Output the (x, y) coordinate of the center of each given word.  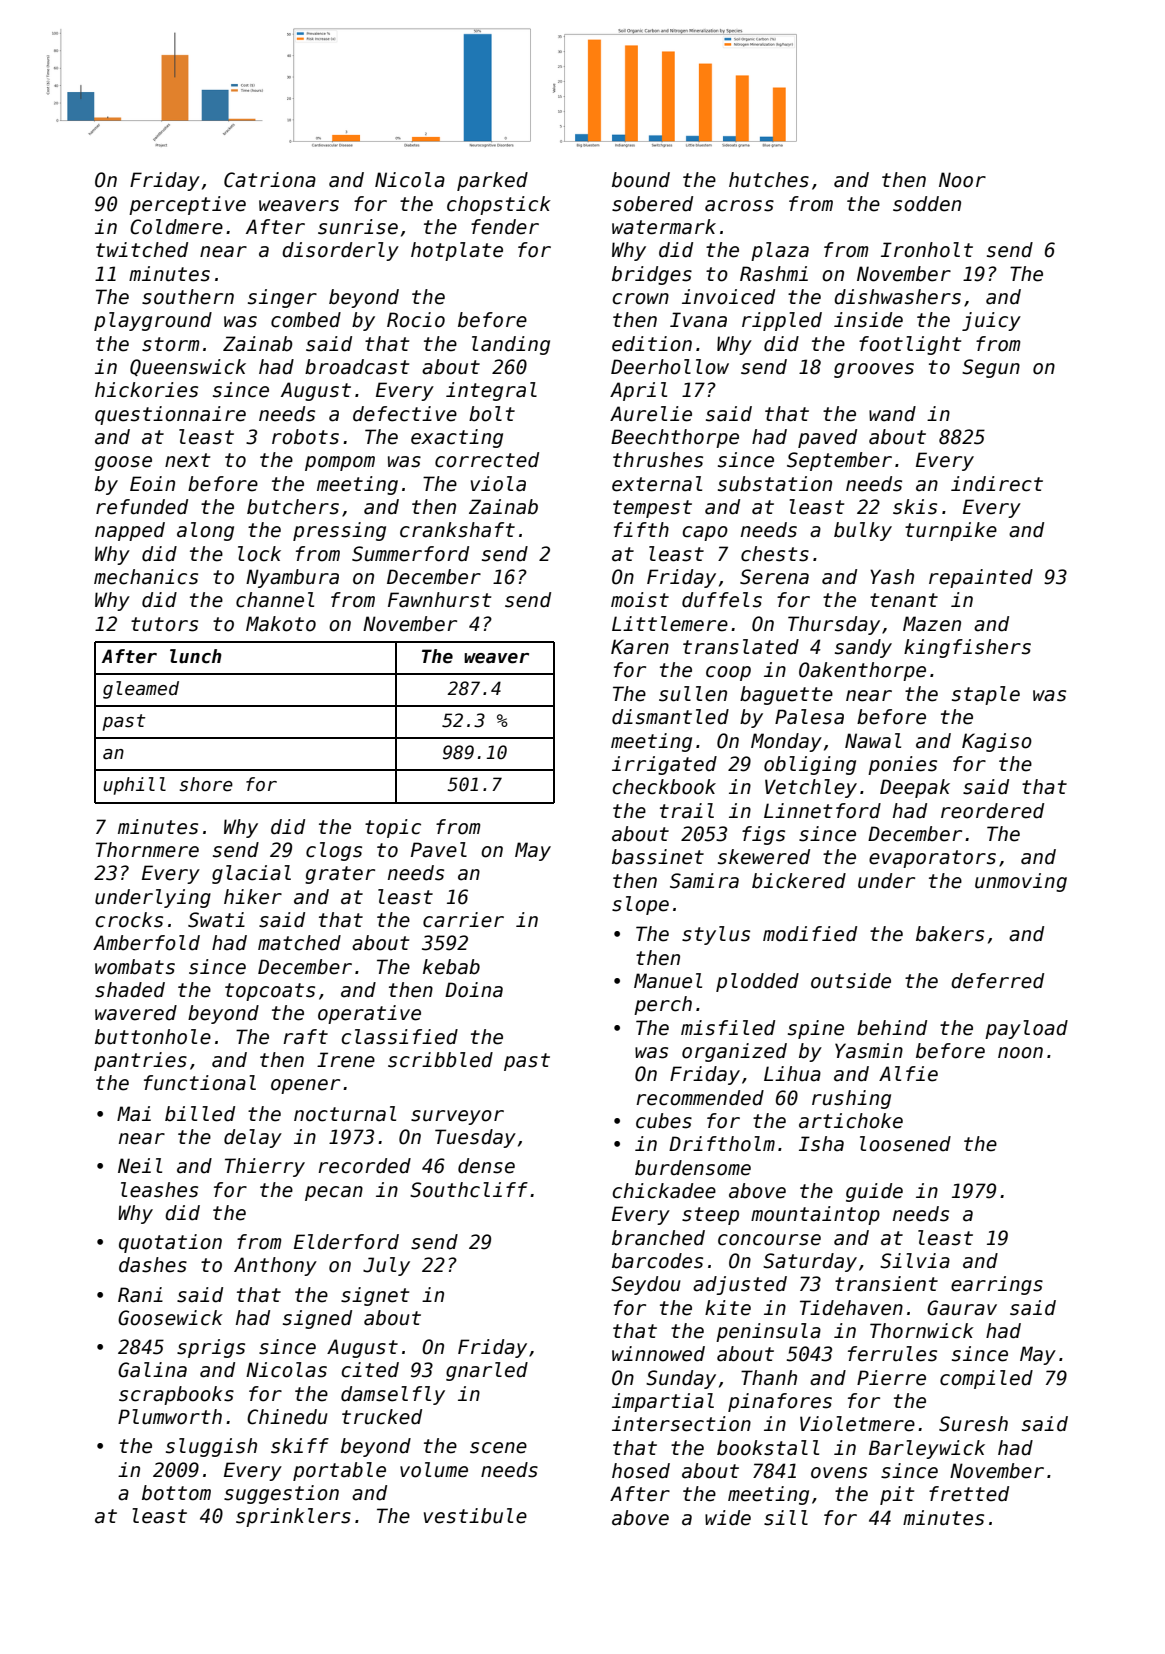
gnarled (487, 1371)
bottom (176, 1493)
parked (492, 181)
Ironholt (927, 250)
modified (810, 934)
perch (663, 1005)
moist (640, 600)
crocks (129, 920)
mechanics (146, 577)
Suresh (973, 1424)
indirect (997, 484)
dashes (153, 1265)
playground (153, 321)
